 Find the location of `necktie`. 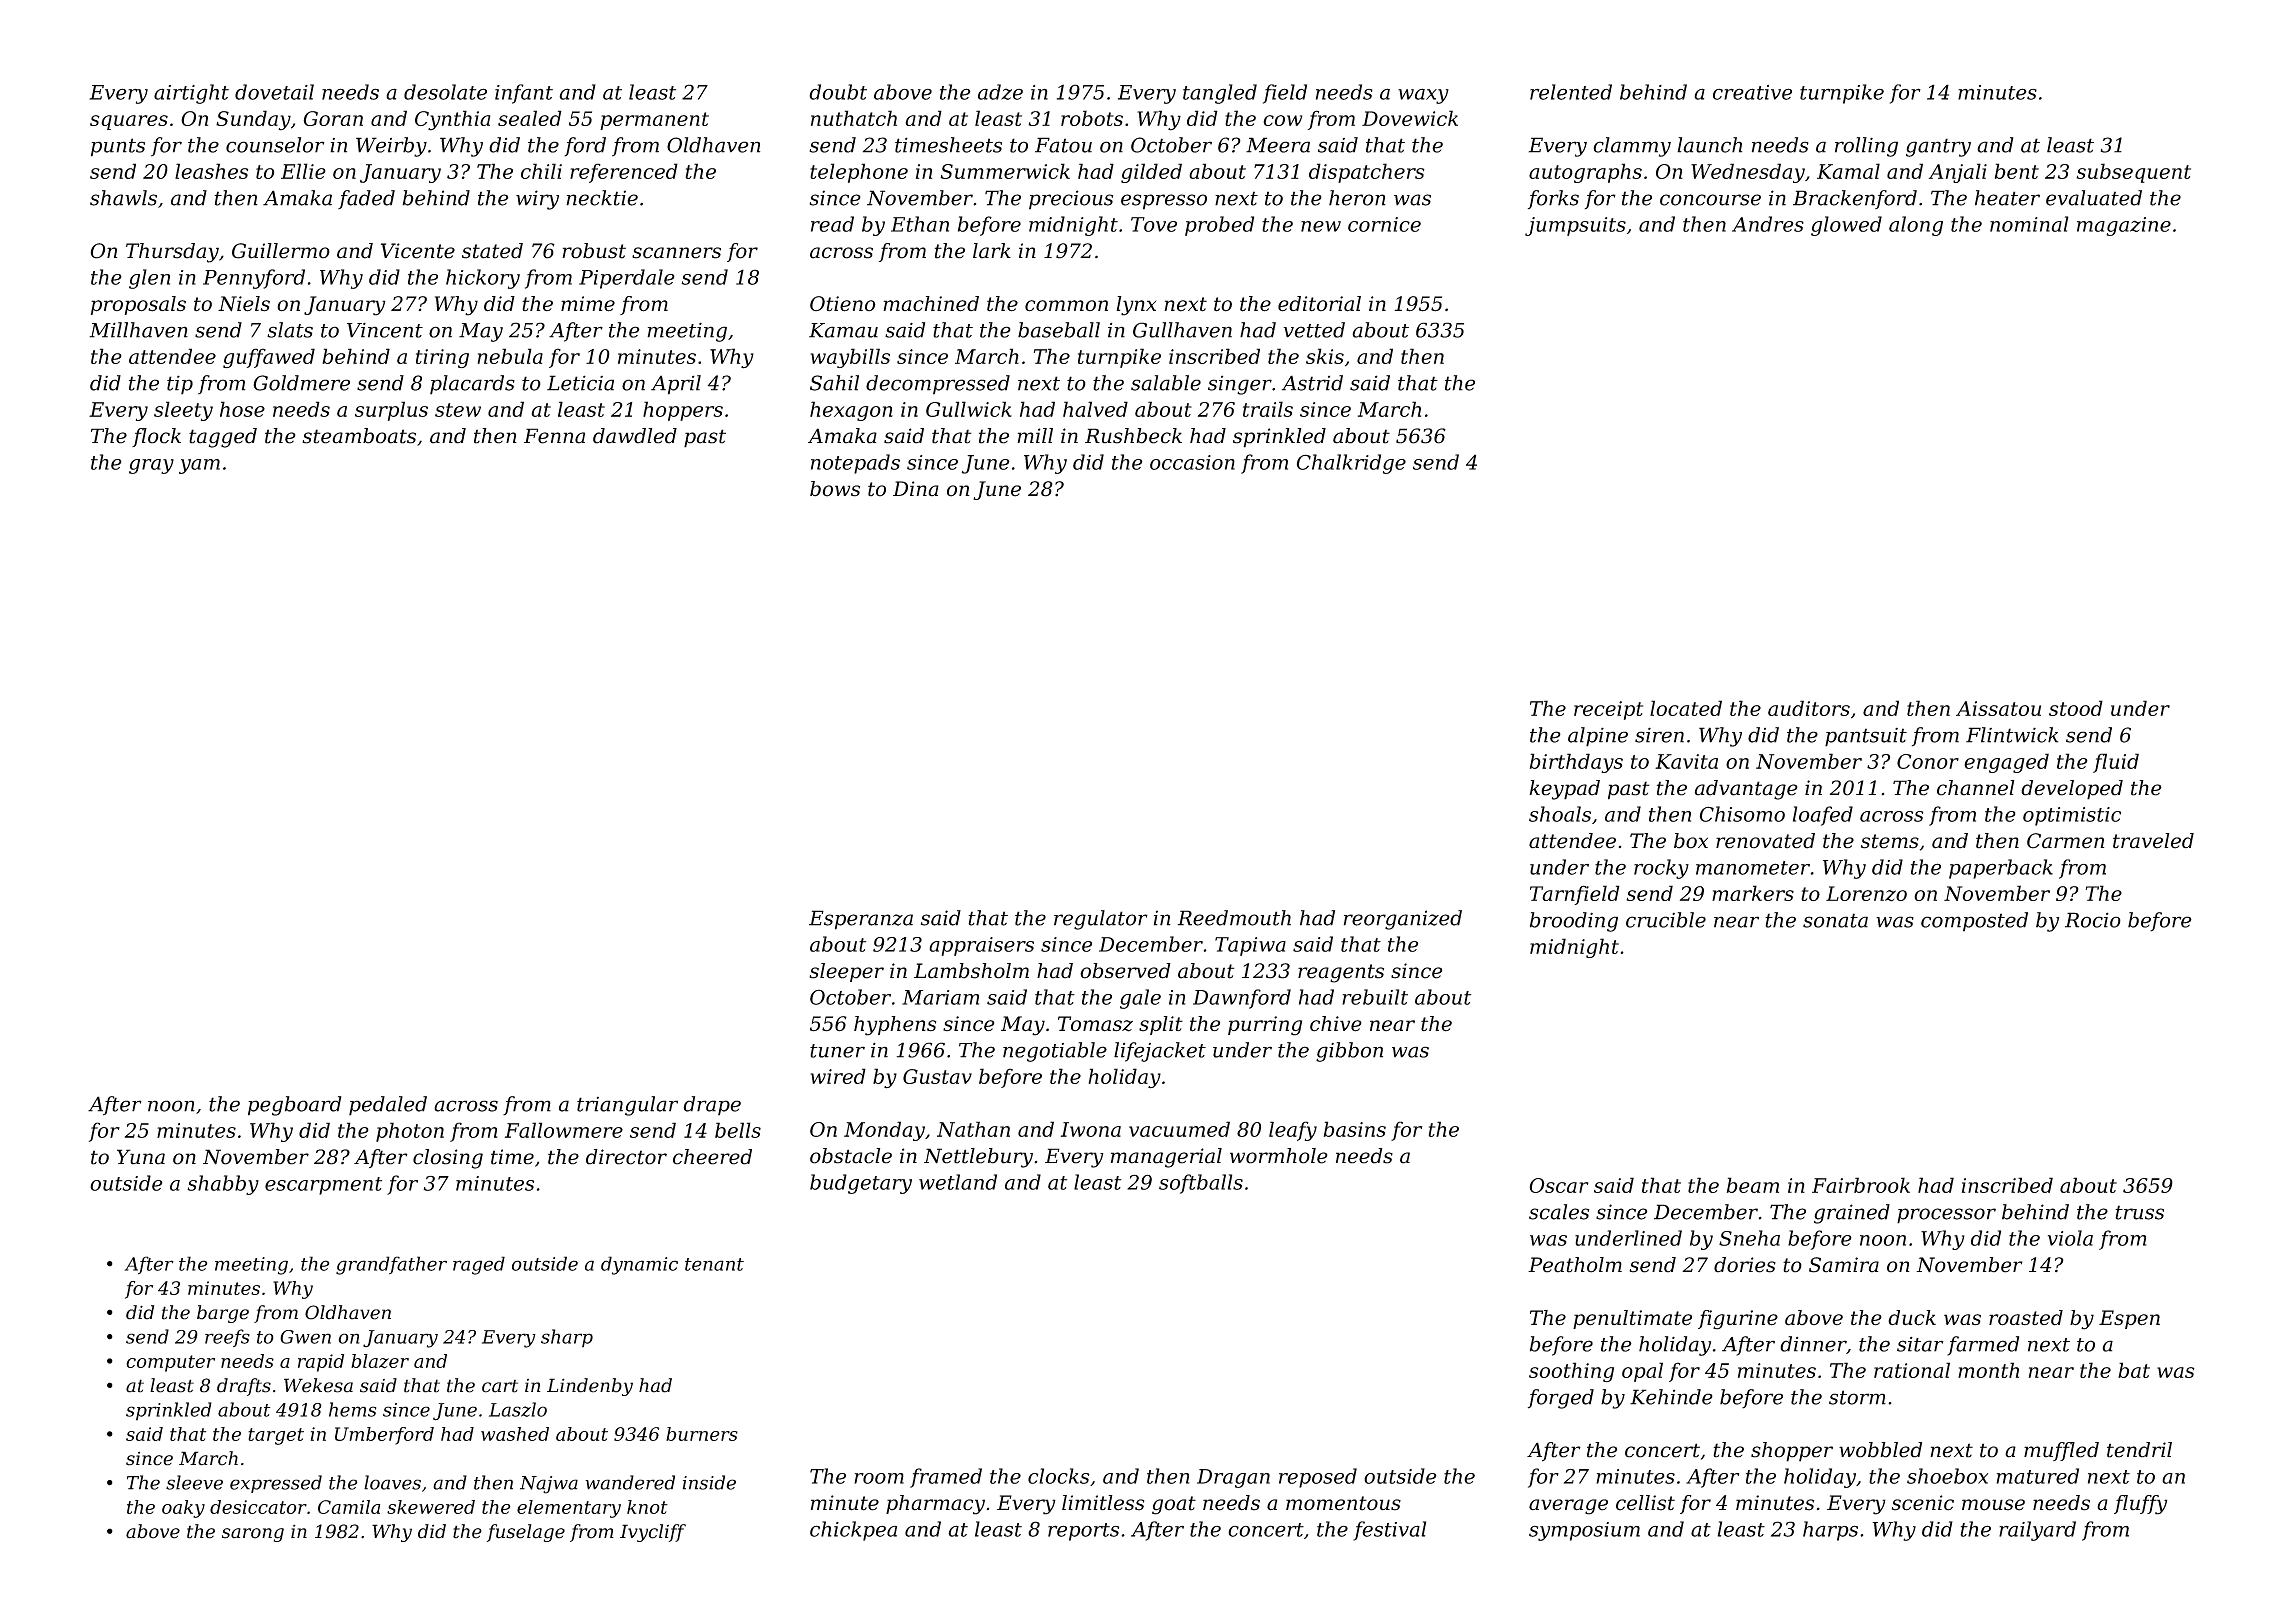

necktie is located at coordinates (602, 198).
